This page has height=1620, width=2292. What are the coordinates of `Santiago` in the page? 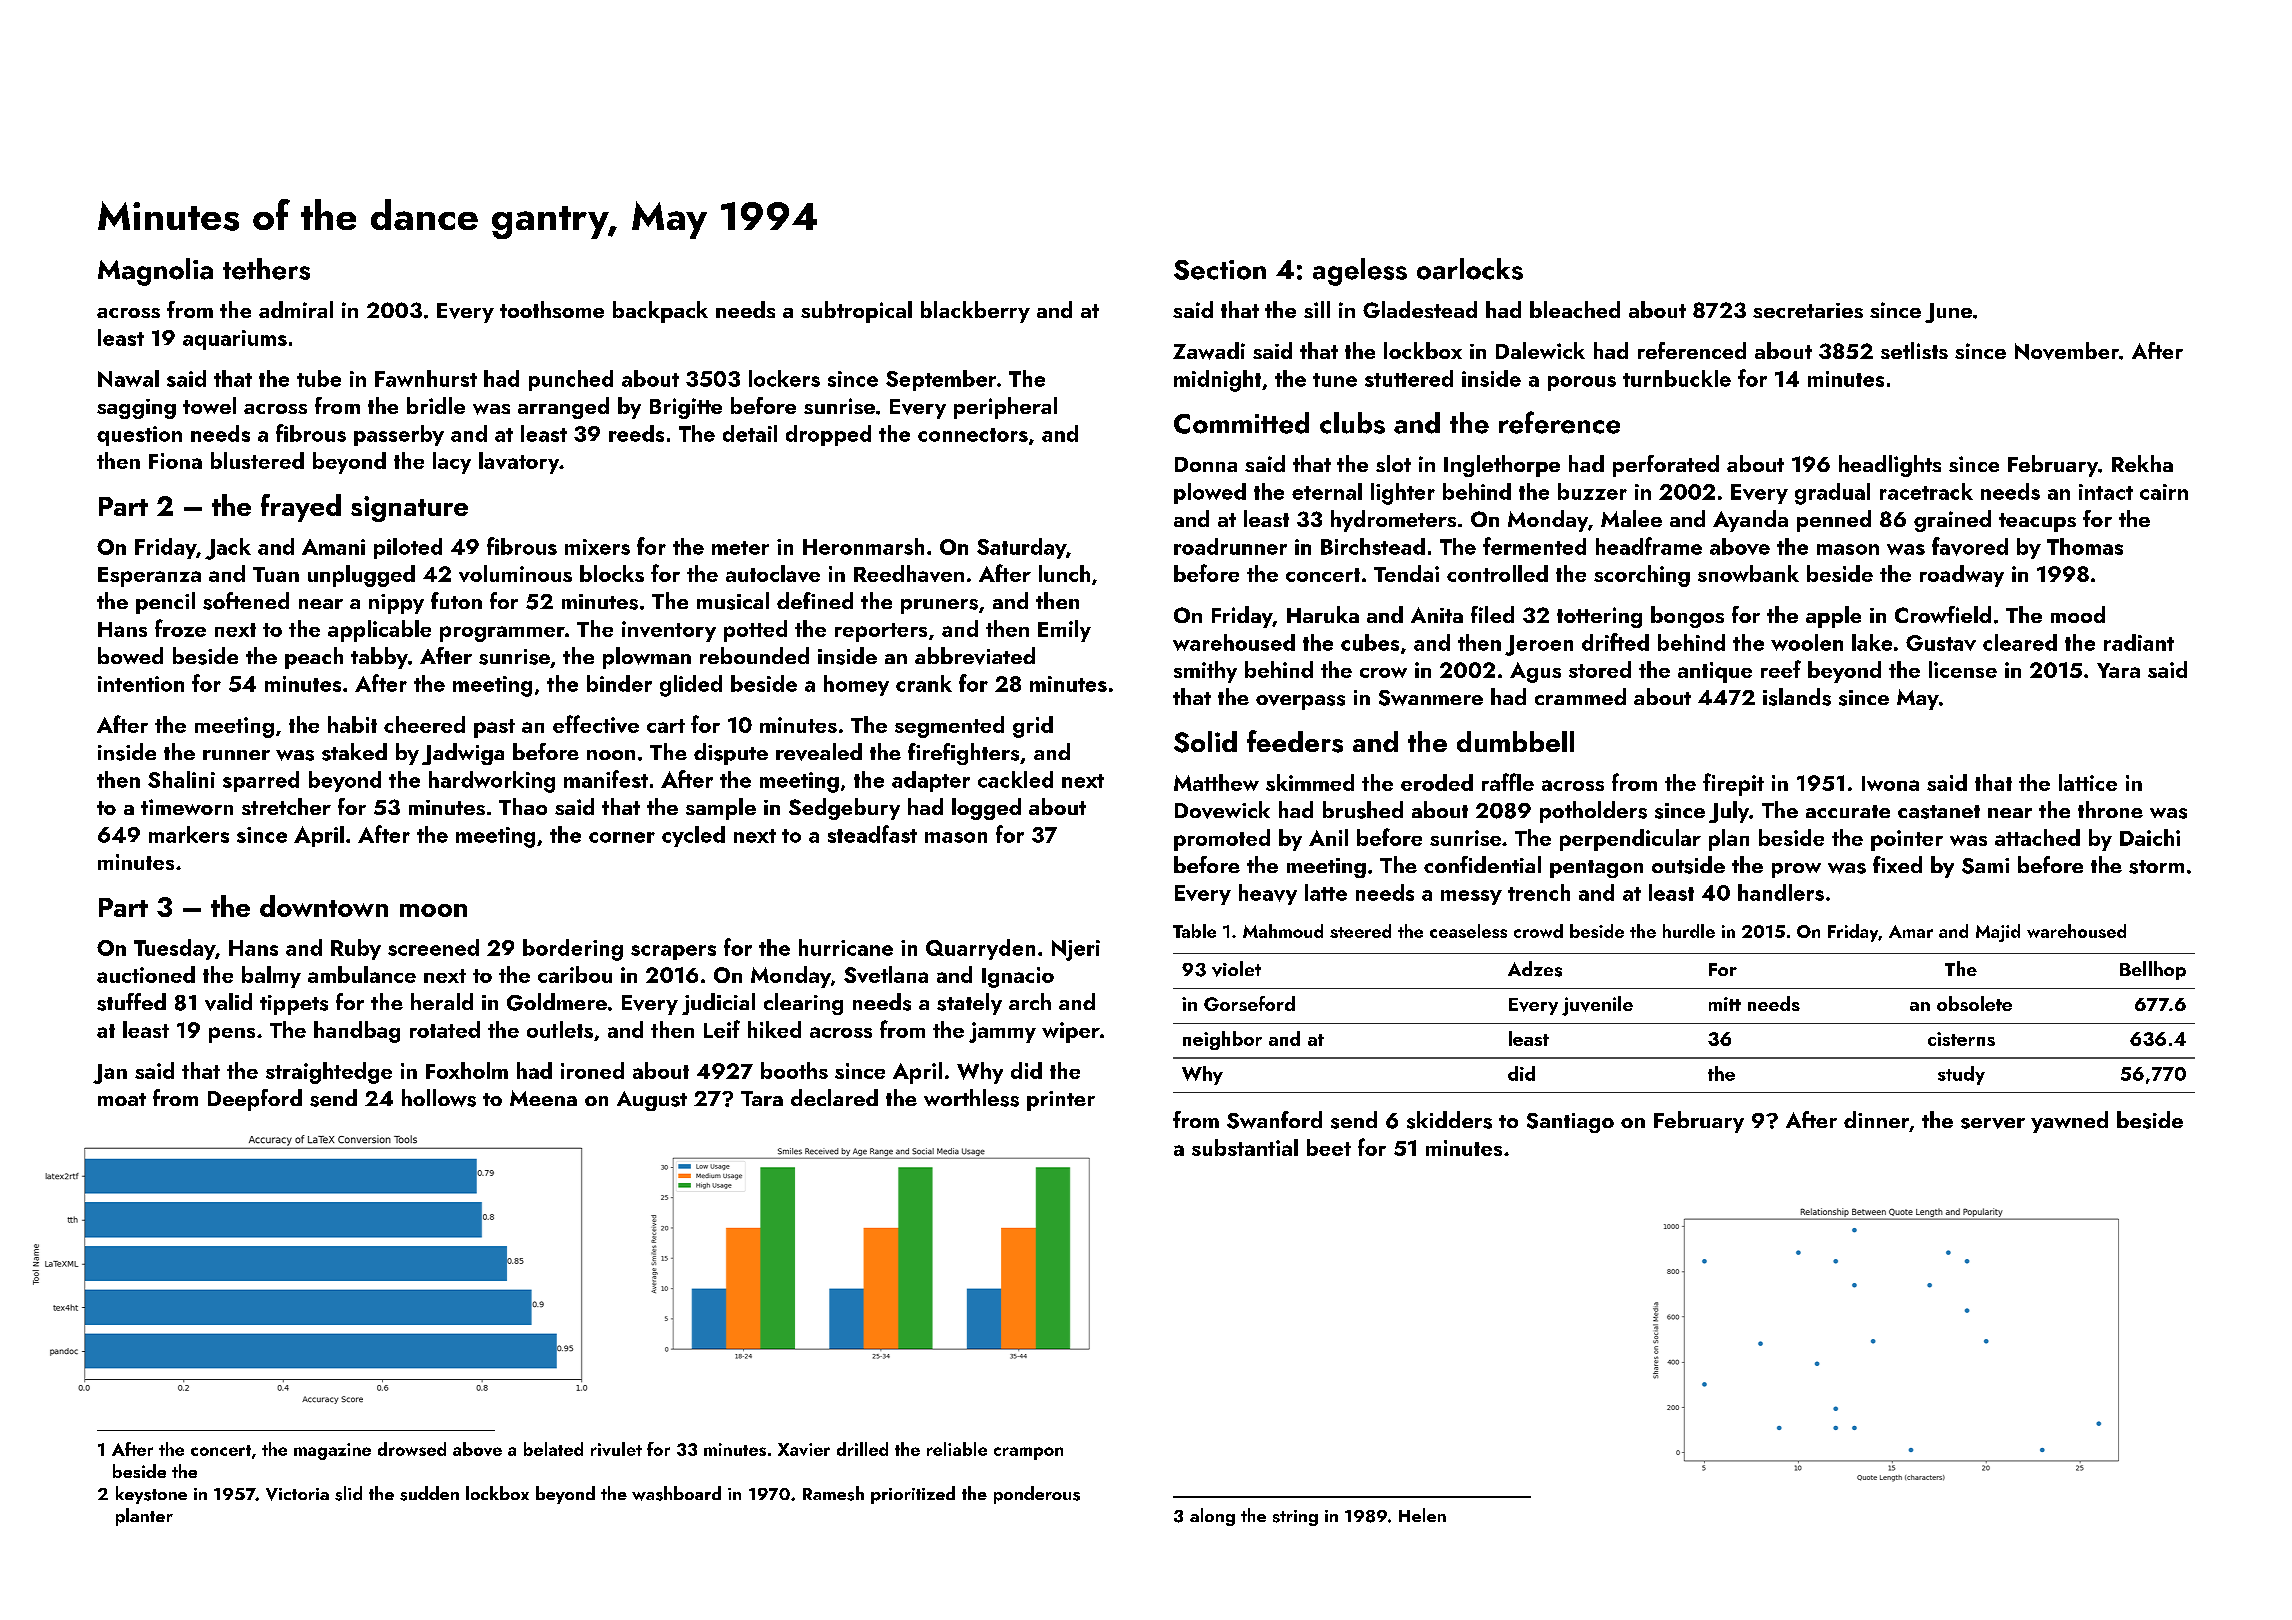 It's located at (1570, 1123).
